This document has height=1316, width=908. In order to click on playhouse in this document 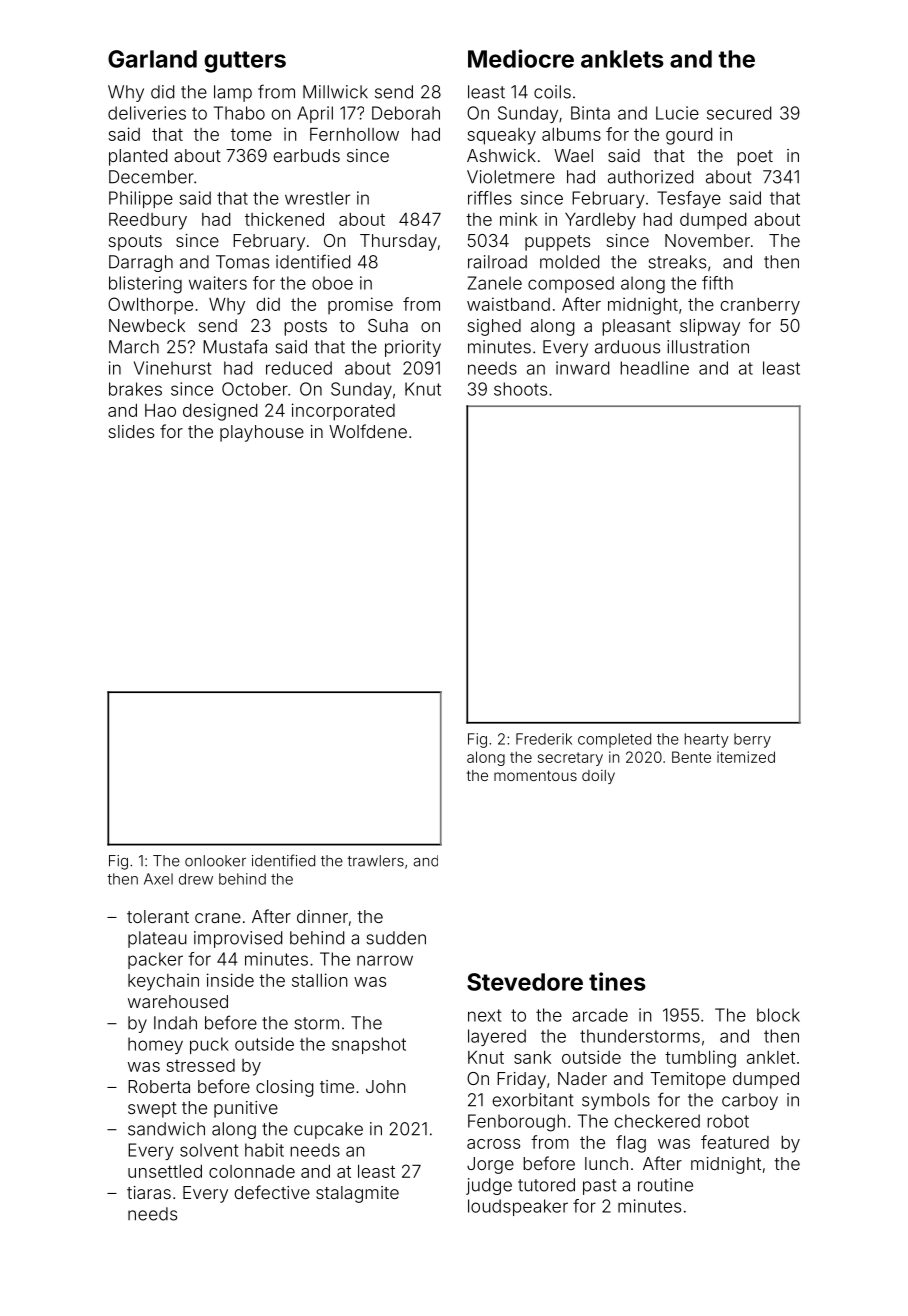, I will do `click(262, 433)`.
